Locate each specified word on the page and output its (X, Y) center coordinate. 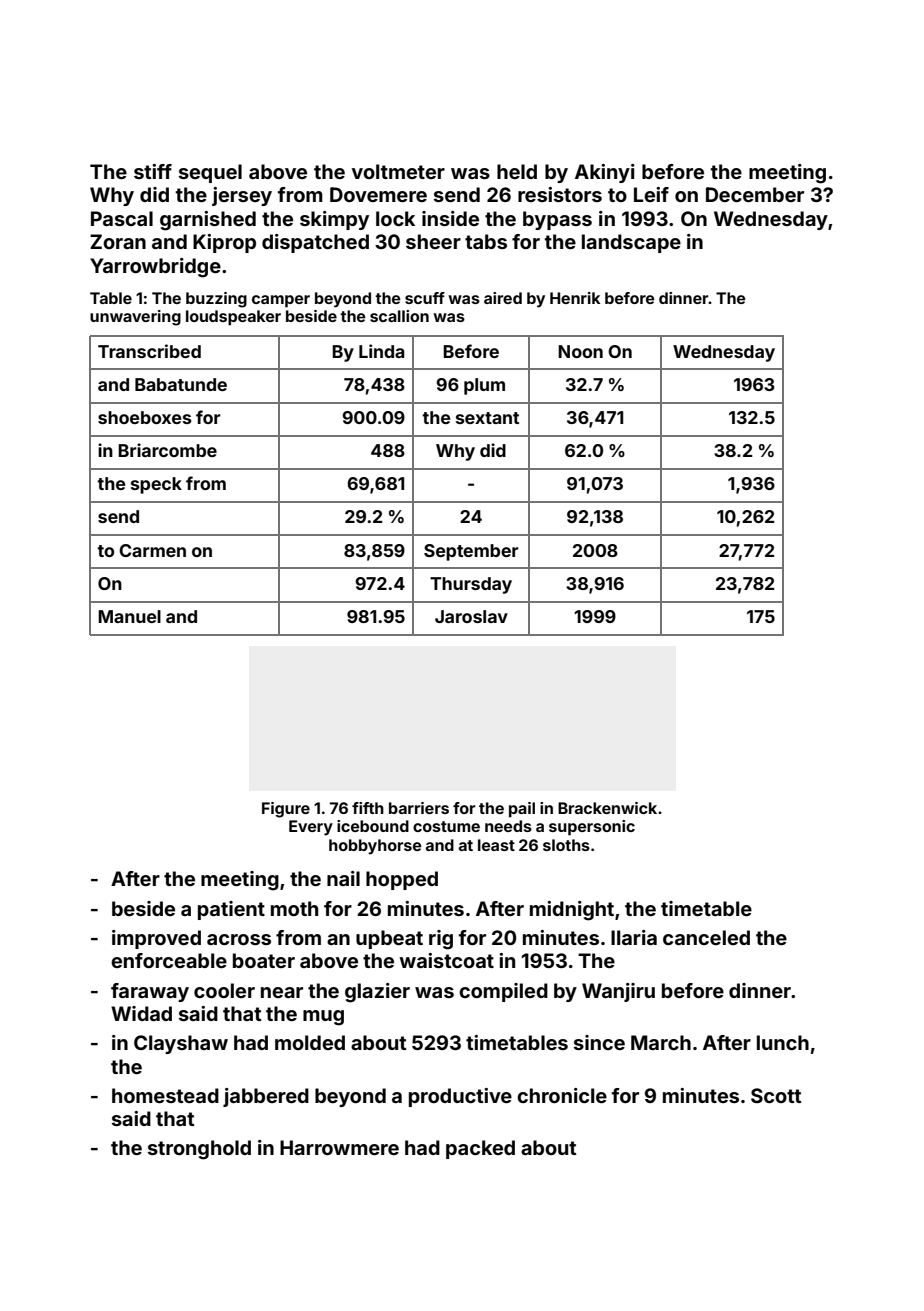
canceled (706, 937)
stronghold (199, 1150)
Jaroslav (471, 616)
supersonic (592, 828)
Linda (381, 351)
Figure (286, 810)
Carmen (152, 550)
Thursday (471, 585)
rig (441, 940)
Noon (580, 351)
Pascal (122, 218)
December (755, 194)
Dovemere (378, 194)
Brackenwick (607, 808)
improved (156, 939)
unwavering (135, 318)
